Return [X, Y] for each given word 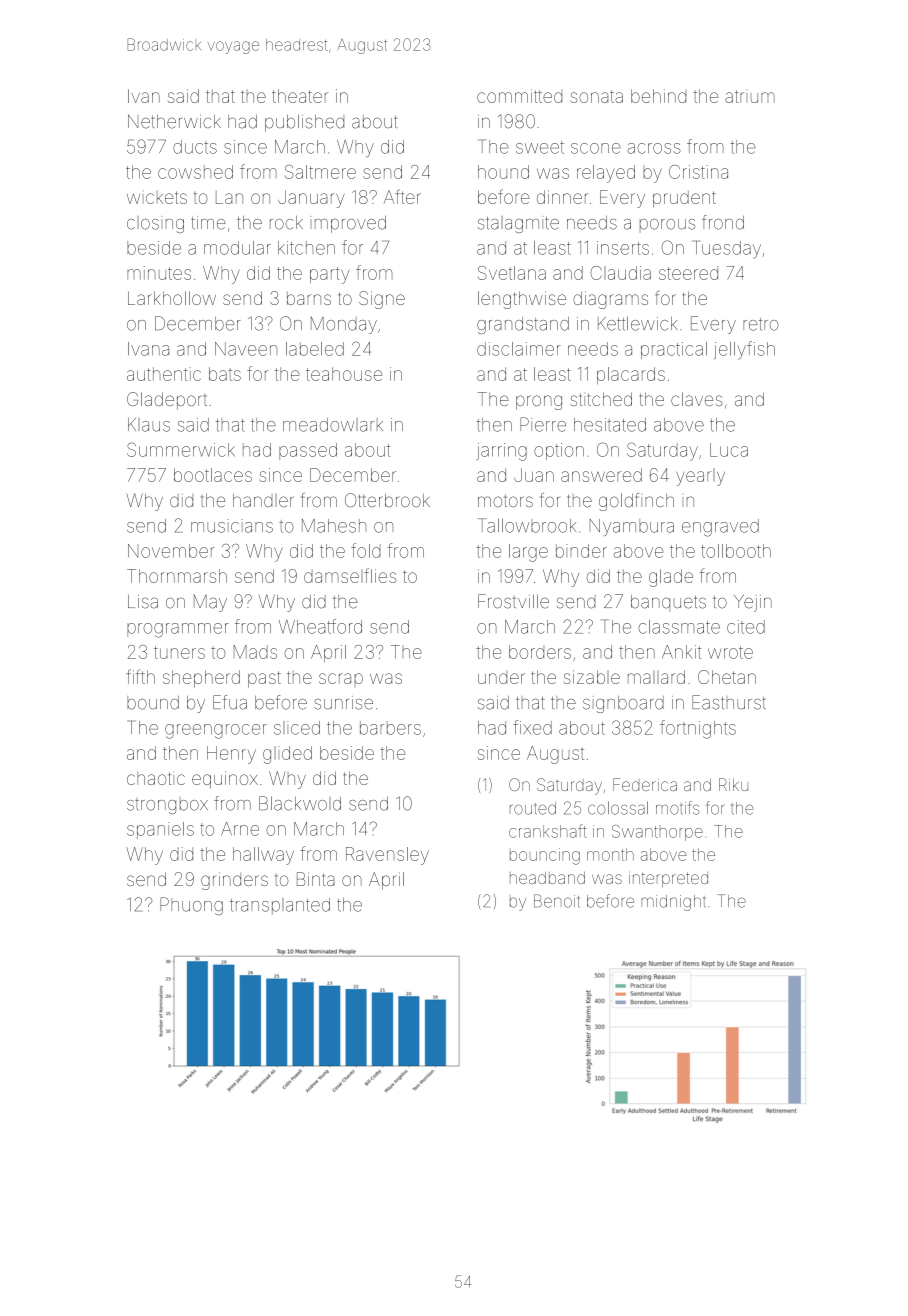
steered [688, 273]
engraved [720, 528]
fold [365, 550]
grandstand [523, 325]
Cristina [698, 172]
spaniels [160, 830]
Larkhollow [172, 298]
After [402, 196]
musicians [232, 526]
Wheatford [320, 626]
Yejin [753, 603]
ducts [195, 147]
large [528, 553]
